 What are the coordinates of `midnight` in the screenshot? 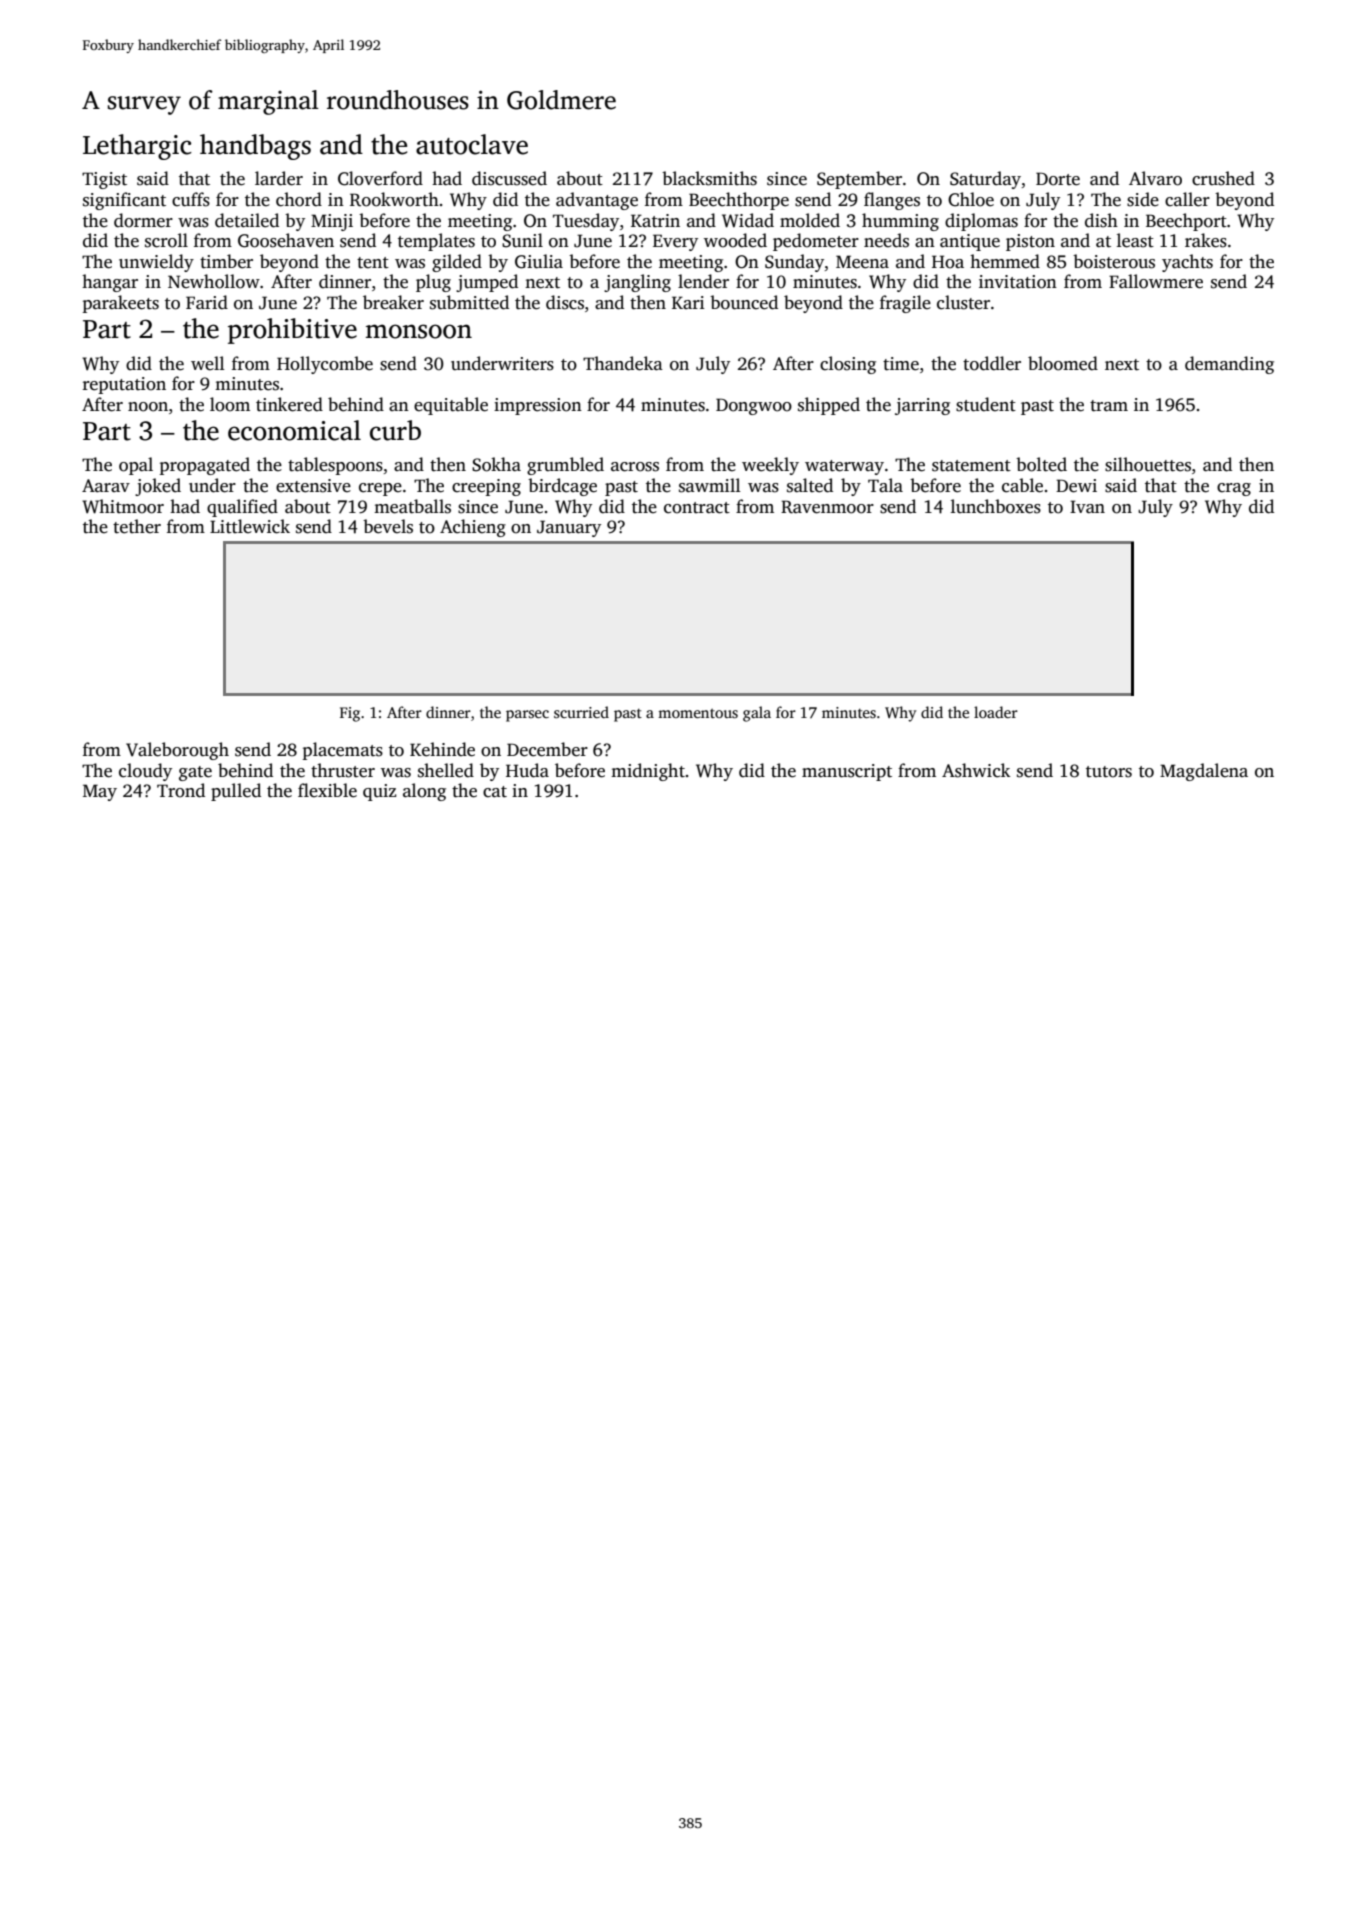 It's located at (648, 772).
